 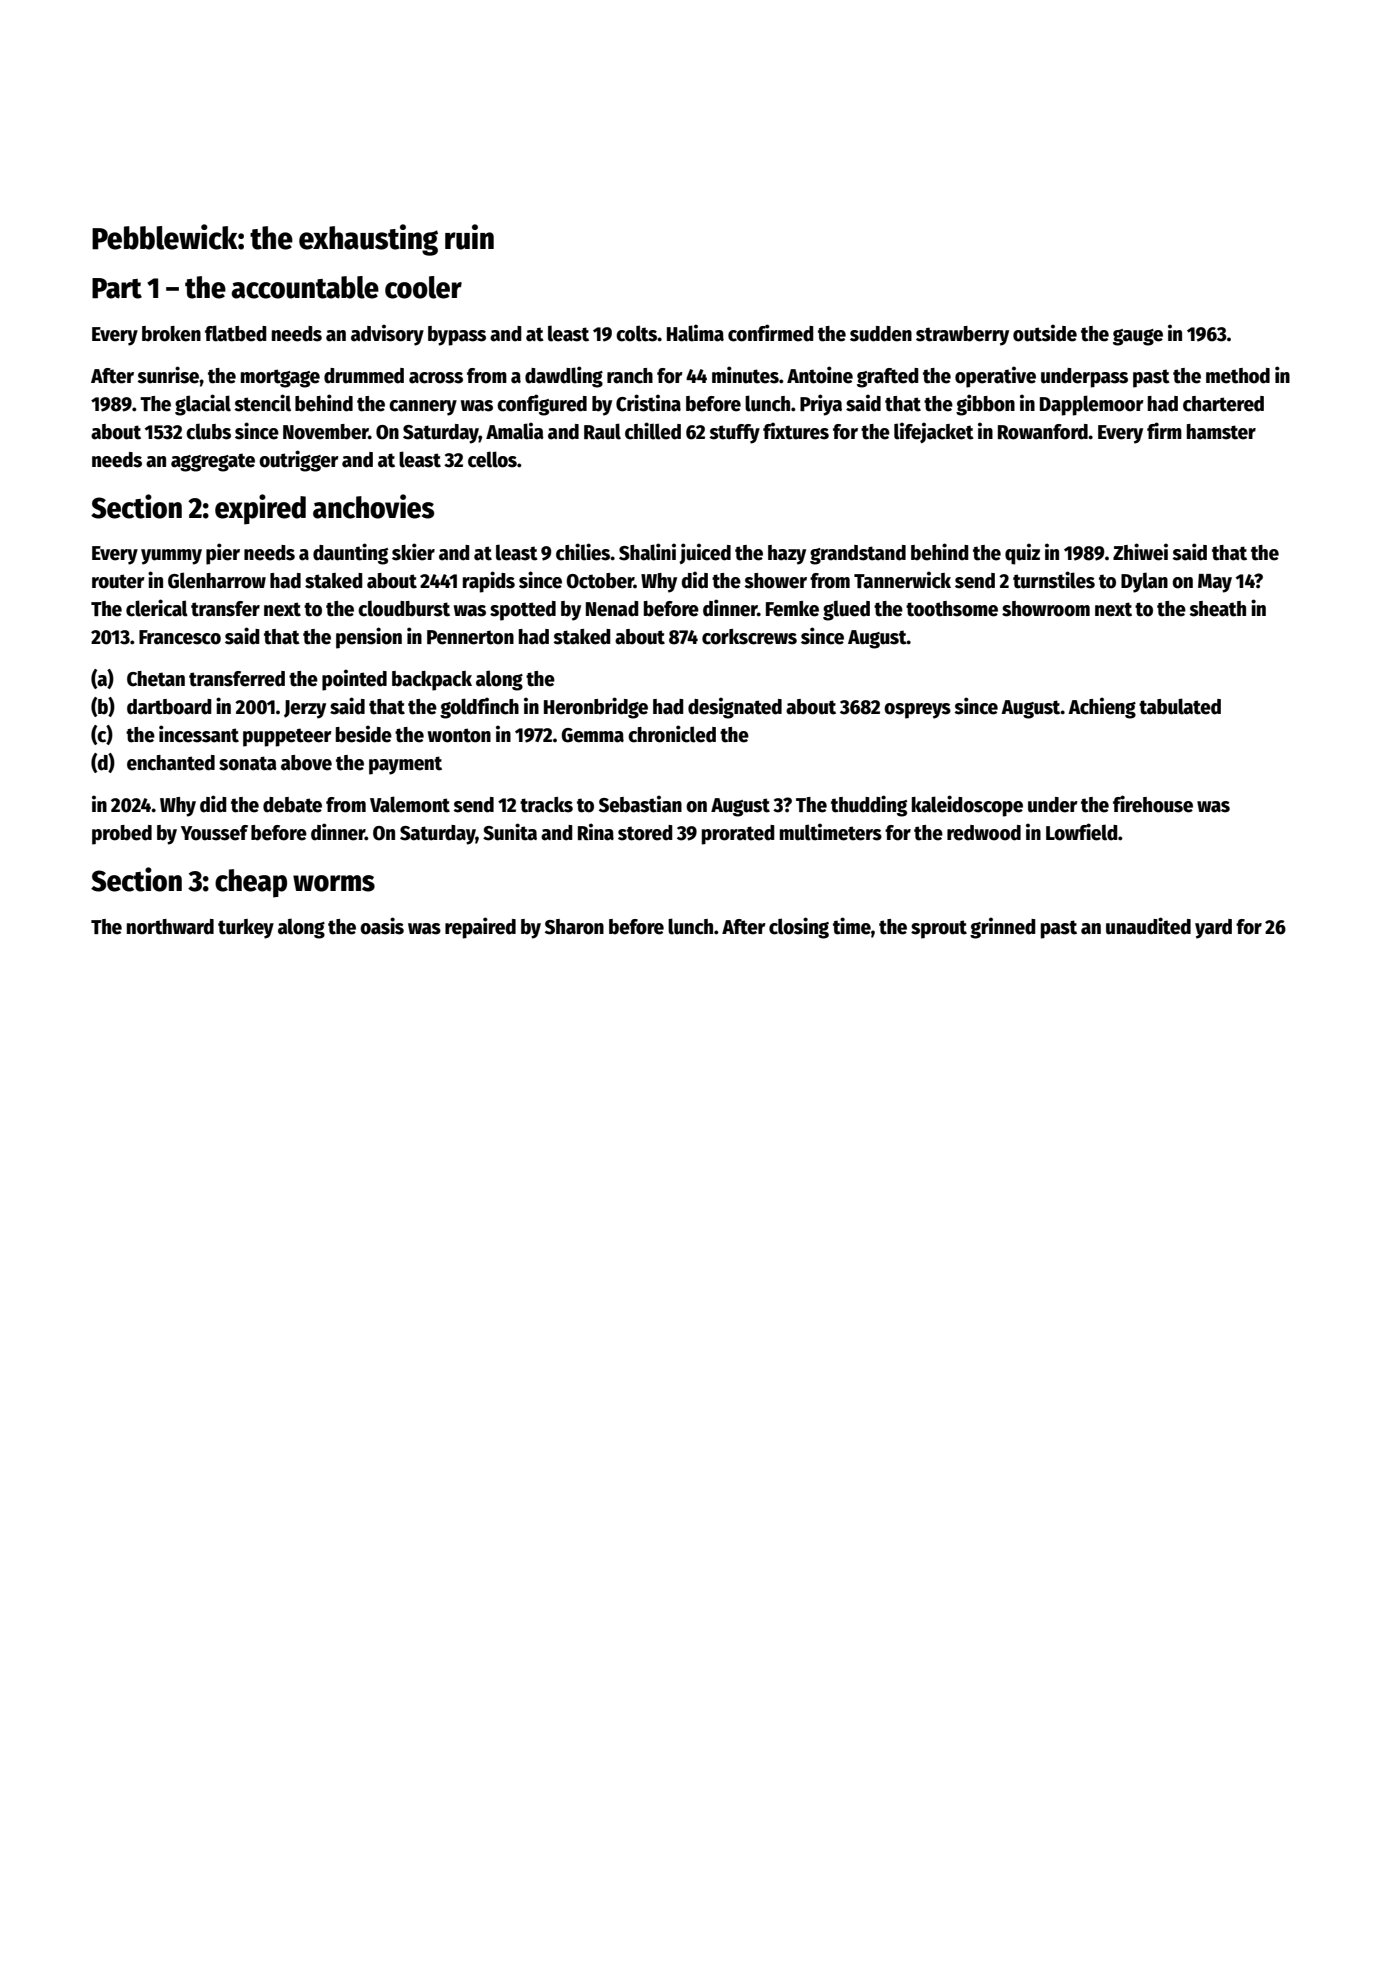 What do you see at coordinates (1138, 337) in the screenshot?
I see `gauge` at bounding box center [1138, 337].
